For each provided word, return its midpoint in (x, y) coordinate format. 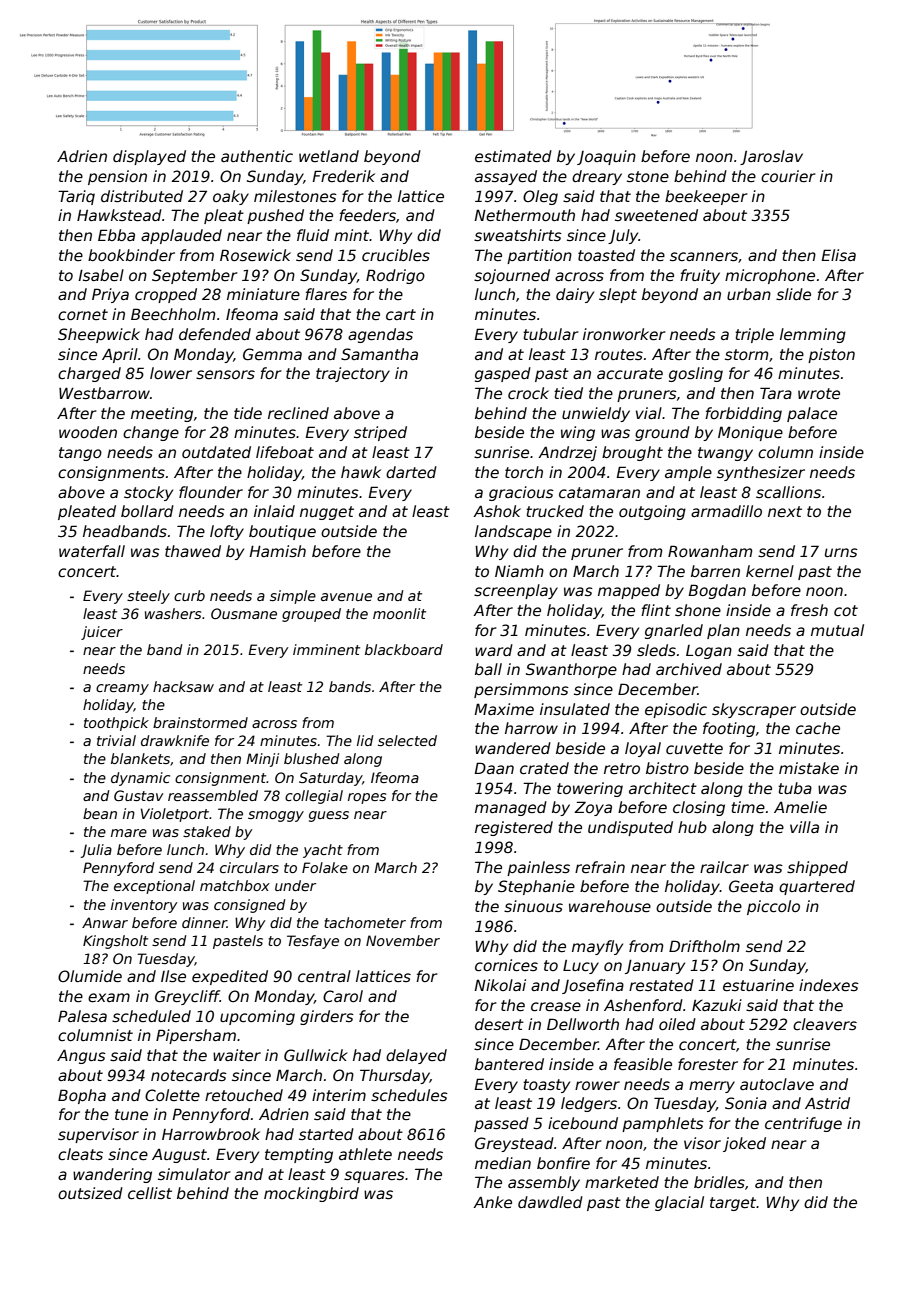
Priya (110, 295)
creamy (122, 689)
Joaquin (606, 157)
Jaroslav (771, 157)
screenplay (516, 591)
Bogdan (717, 591)
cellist (150, 1193)
